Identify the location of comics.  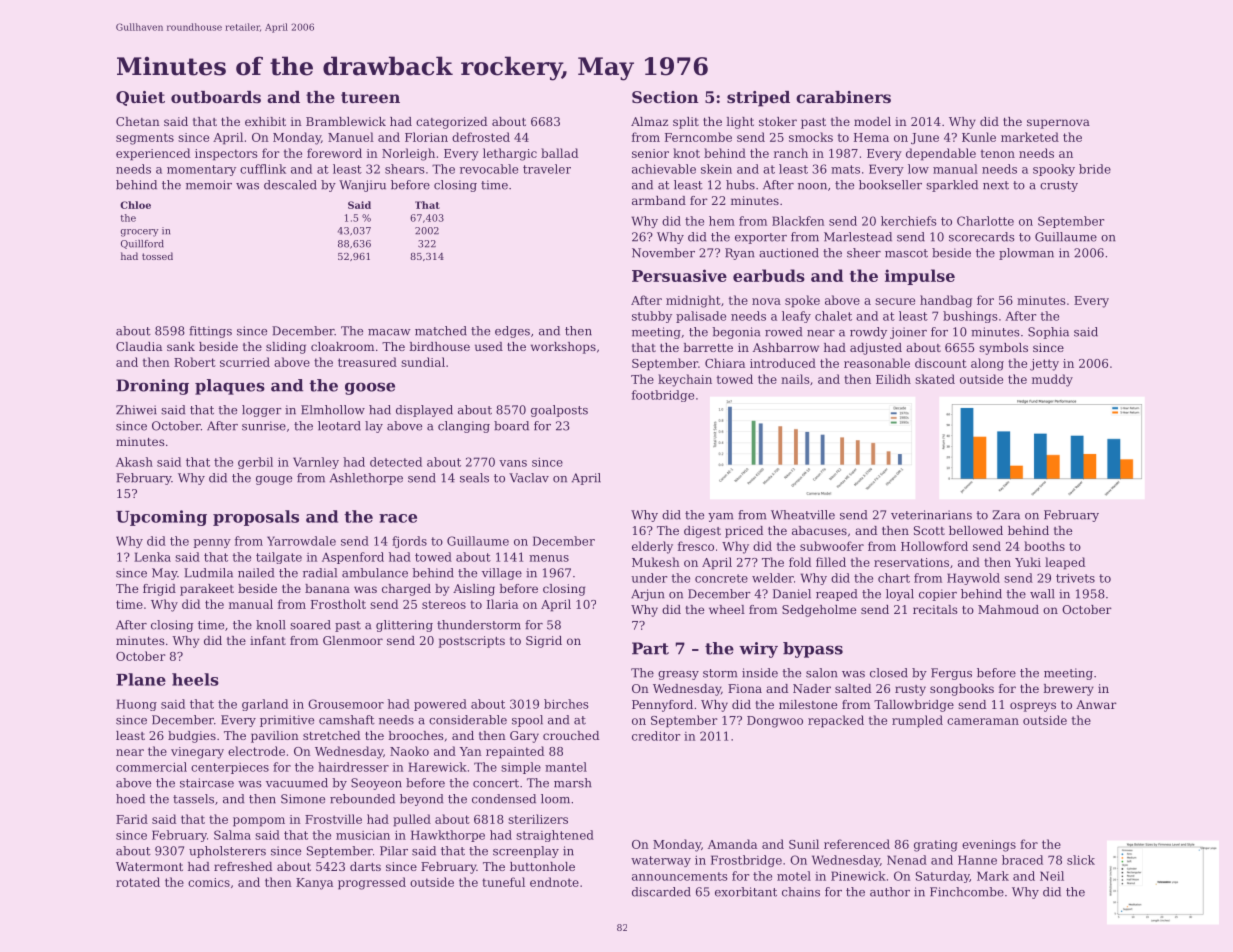
(209, 882).
